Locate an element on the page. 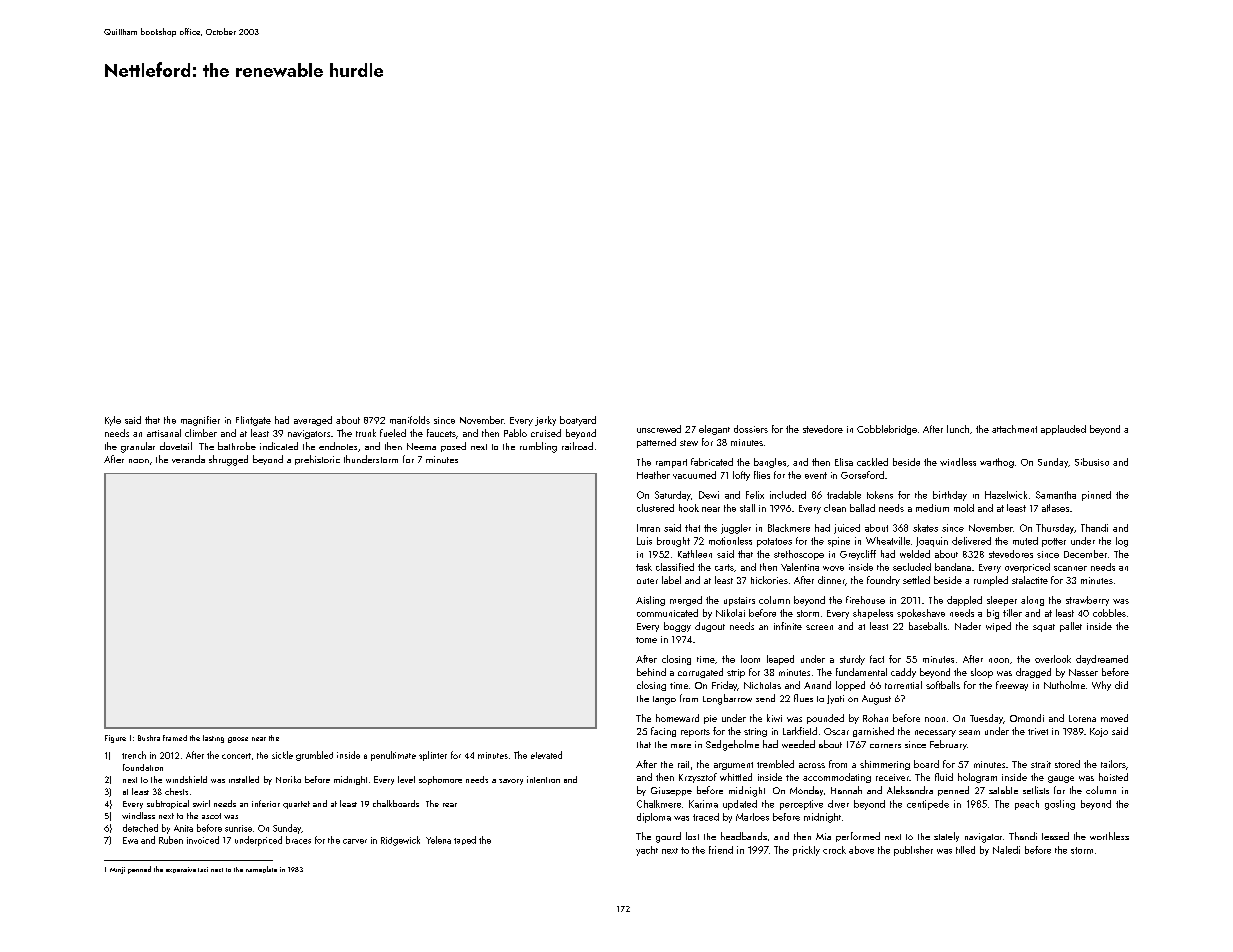 The image size is (1233, 952). birthday is located at coordinates (950, 496).
